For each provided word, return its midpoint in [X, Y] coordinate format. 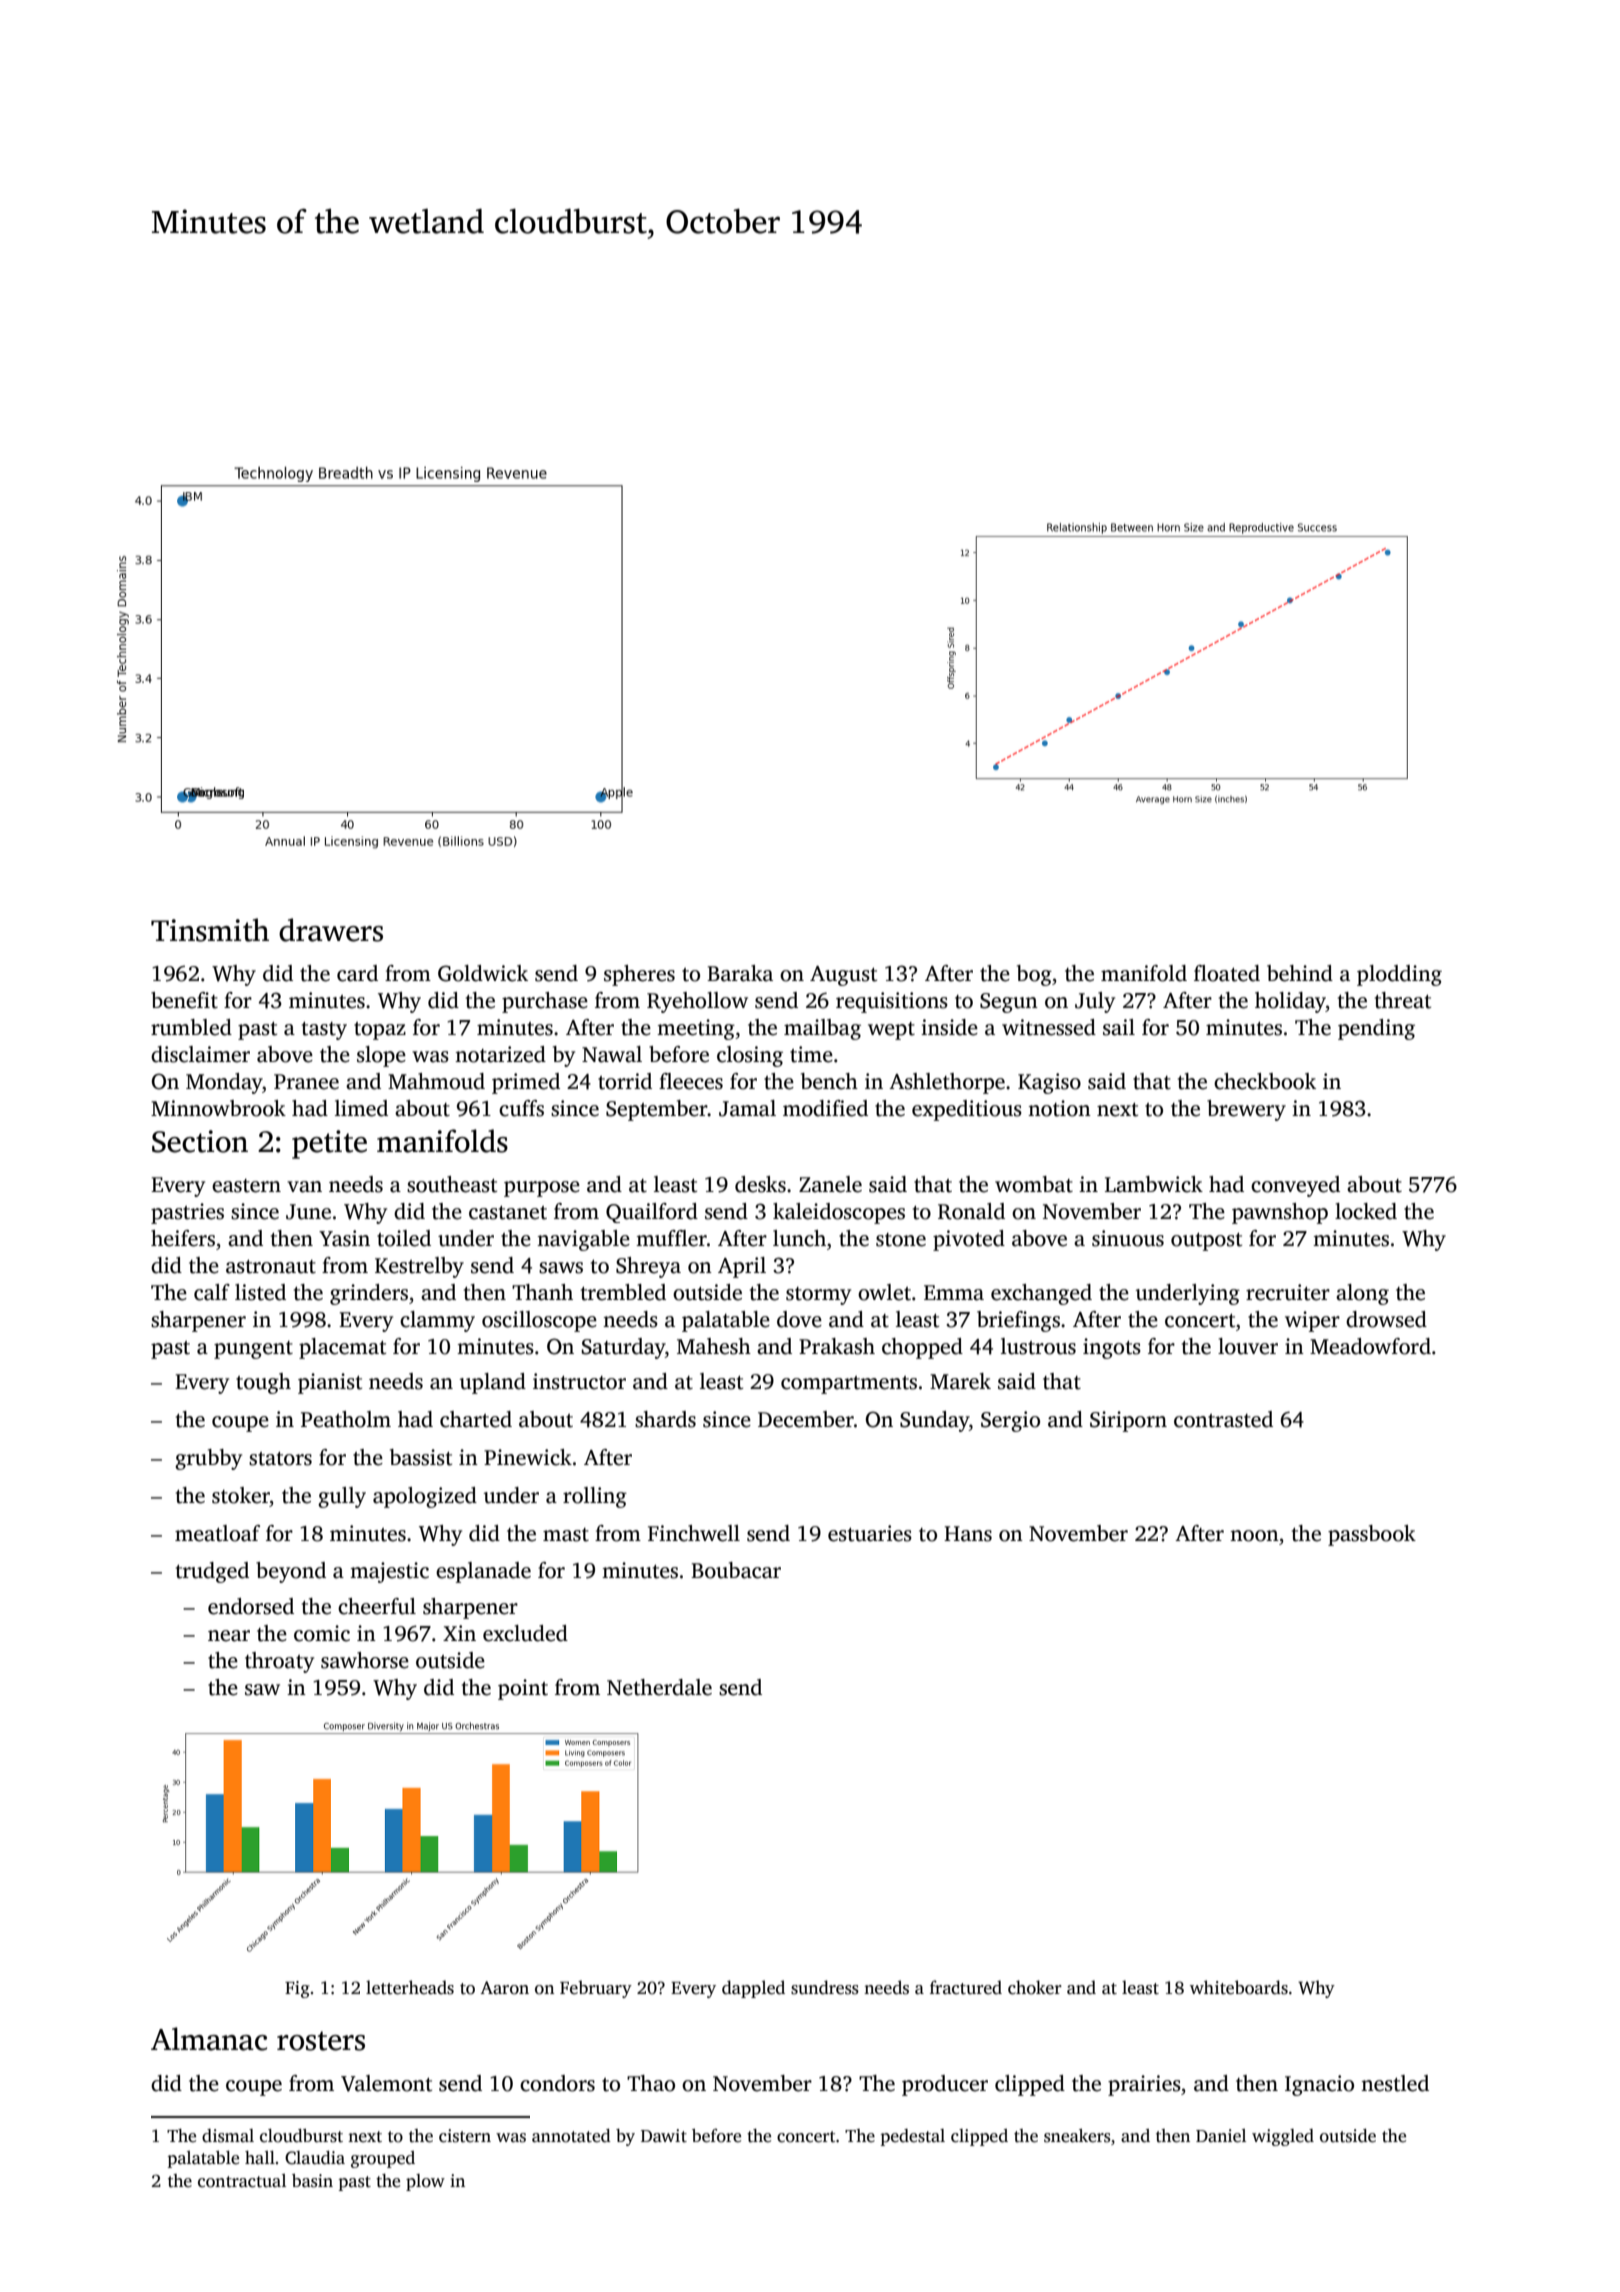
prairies [1144, 2085]
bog [1034, 975]
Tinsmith [210, 930]
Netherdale [659, 1687]
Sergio [1010, 1421]
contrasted [1223, 1419]
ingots [1112, 1348]
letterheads [410, 1987]
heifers [183, 1238]
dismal [228, 2136]
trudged [212, 1572]
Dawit [664, 2136]
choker [1035, 1987]
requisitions [892, 1002]
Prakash [837, 1346]
